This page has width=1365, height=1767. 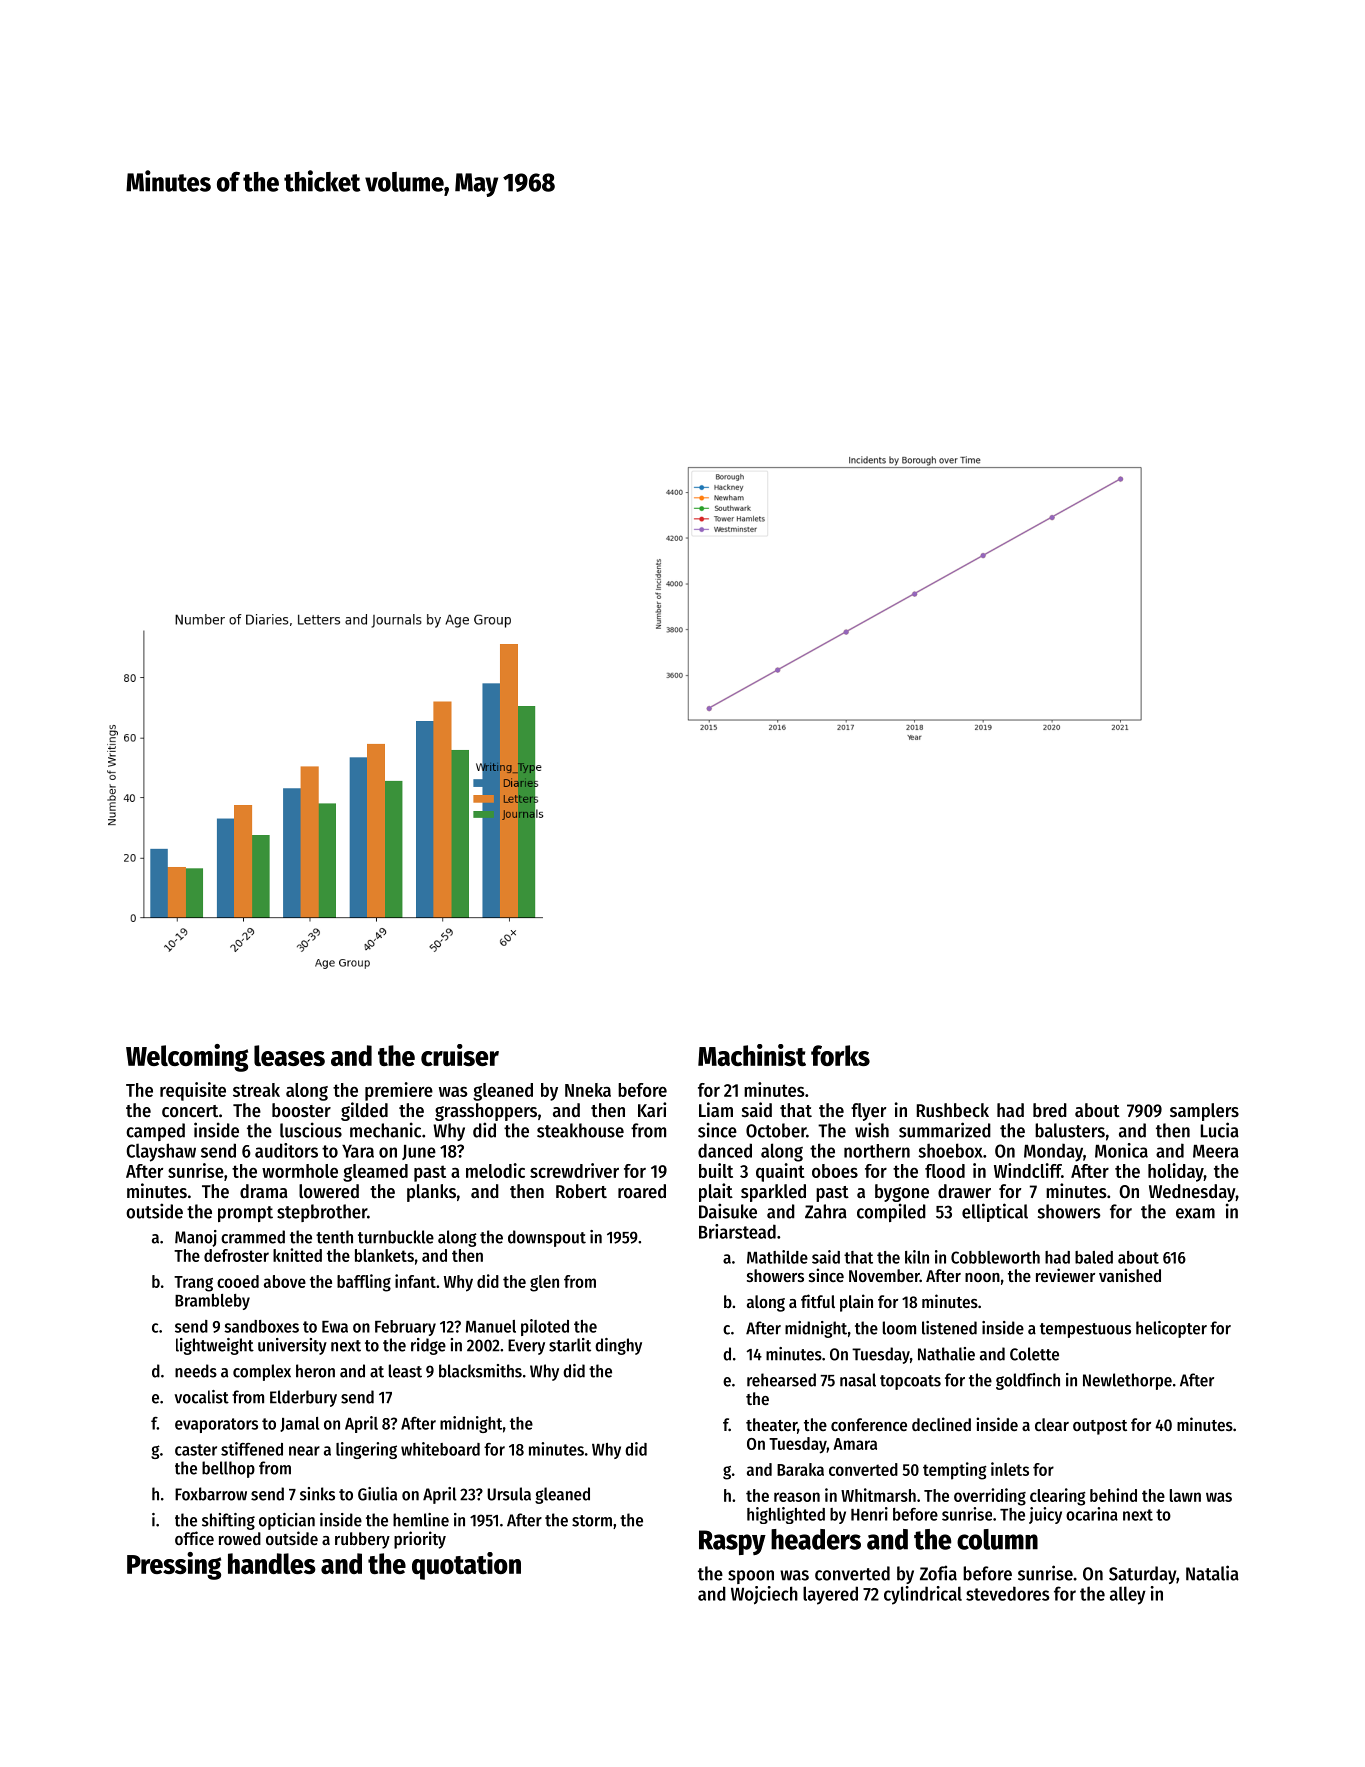 What do you see at coordinates (764, 1595) in the page?
I see `Wojciech` at bounding box center [764, 1595].
